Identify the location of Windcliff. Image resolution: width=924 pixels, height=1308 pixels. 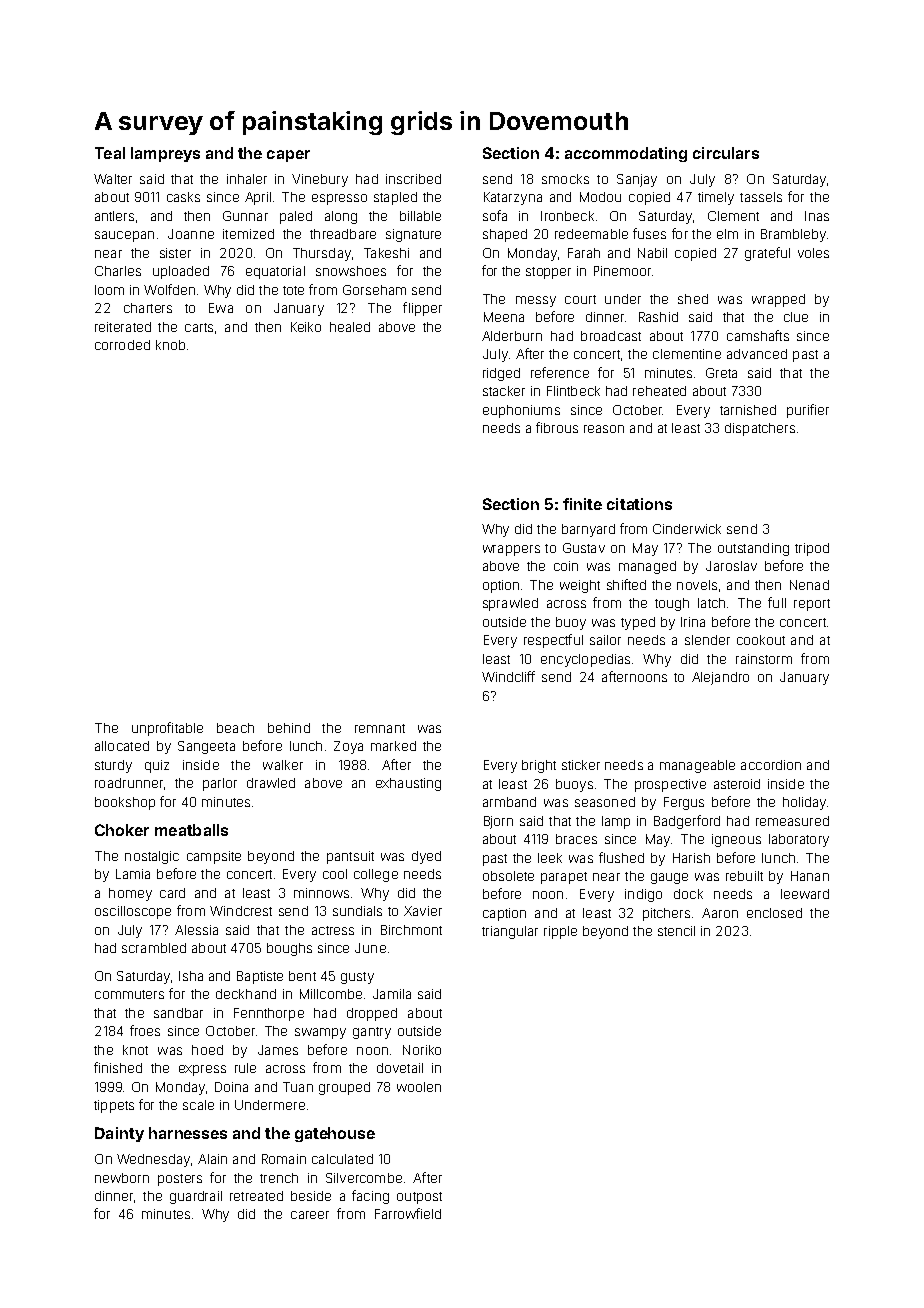
(508, 676).
